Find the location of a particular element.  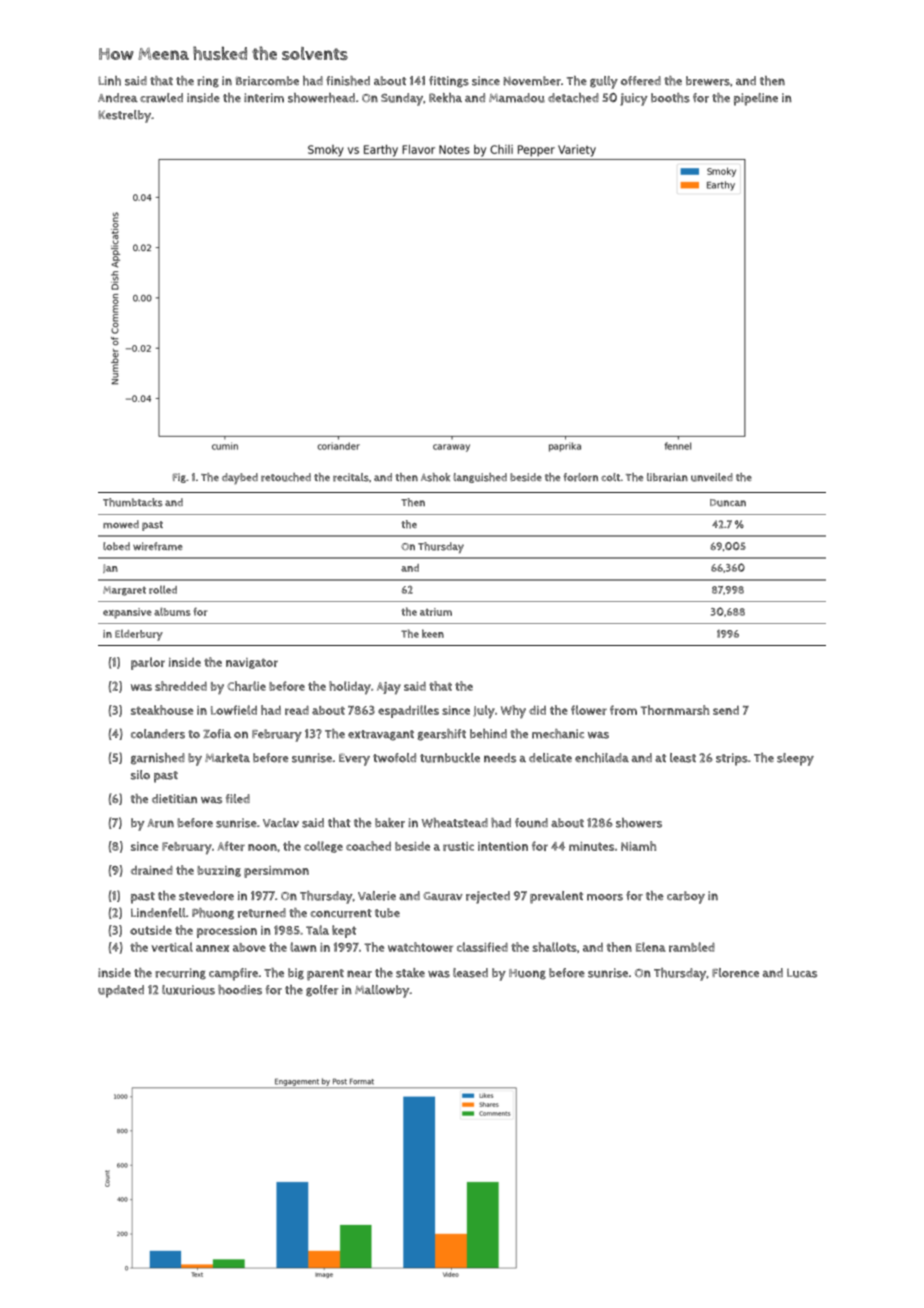

Kestrelby is located at coordinates (124, 116).
